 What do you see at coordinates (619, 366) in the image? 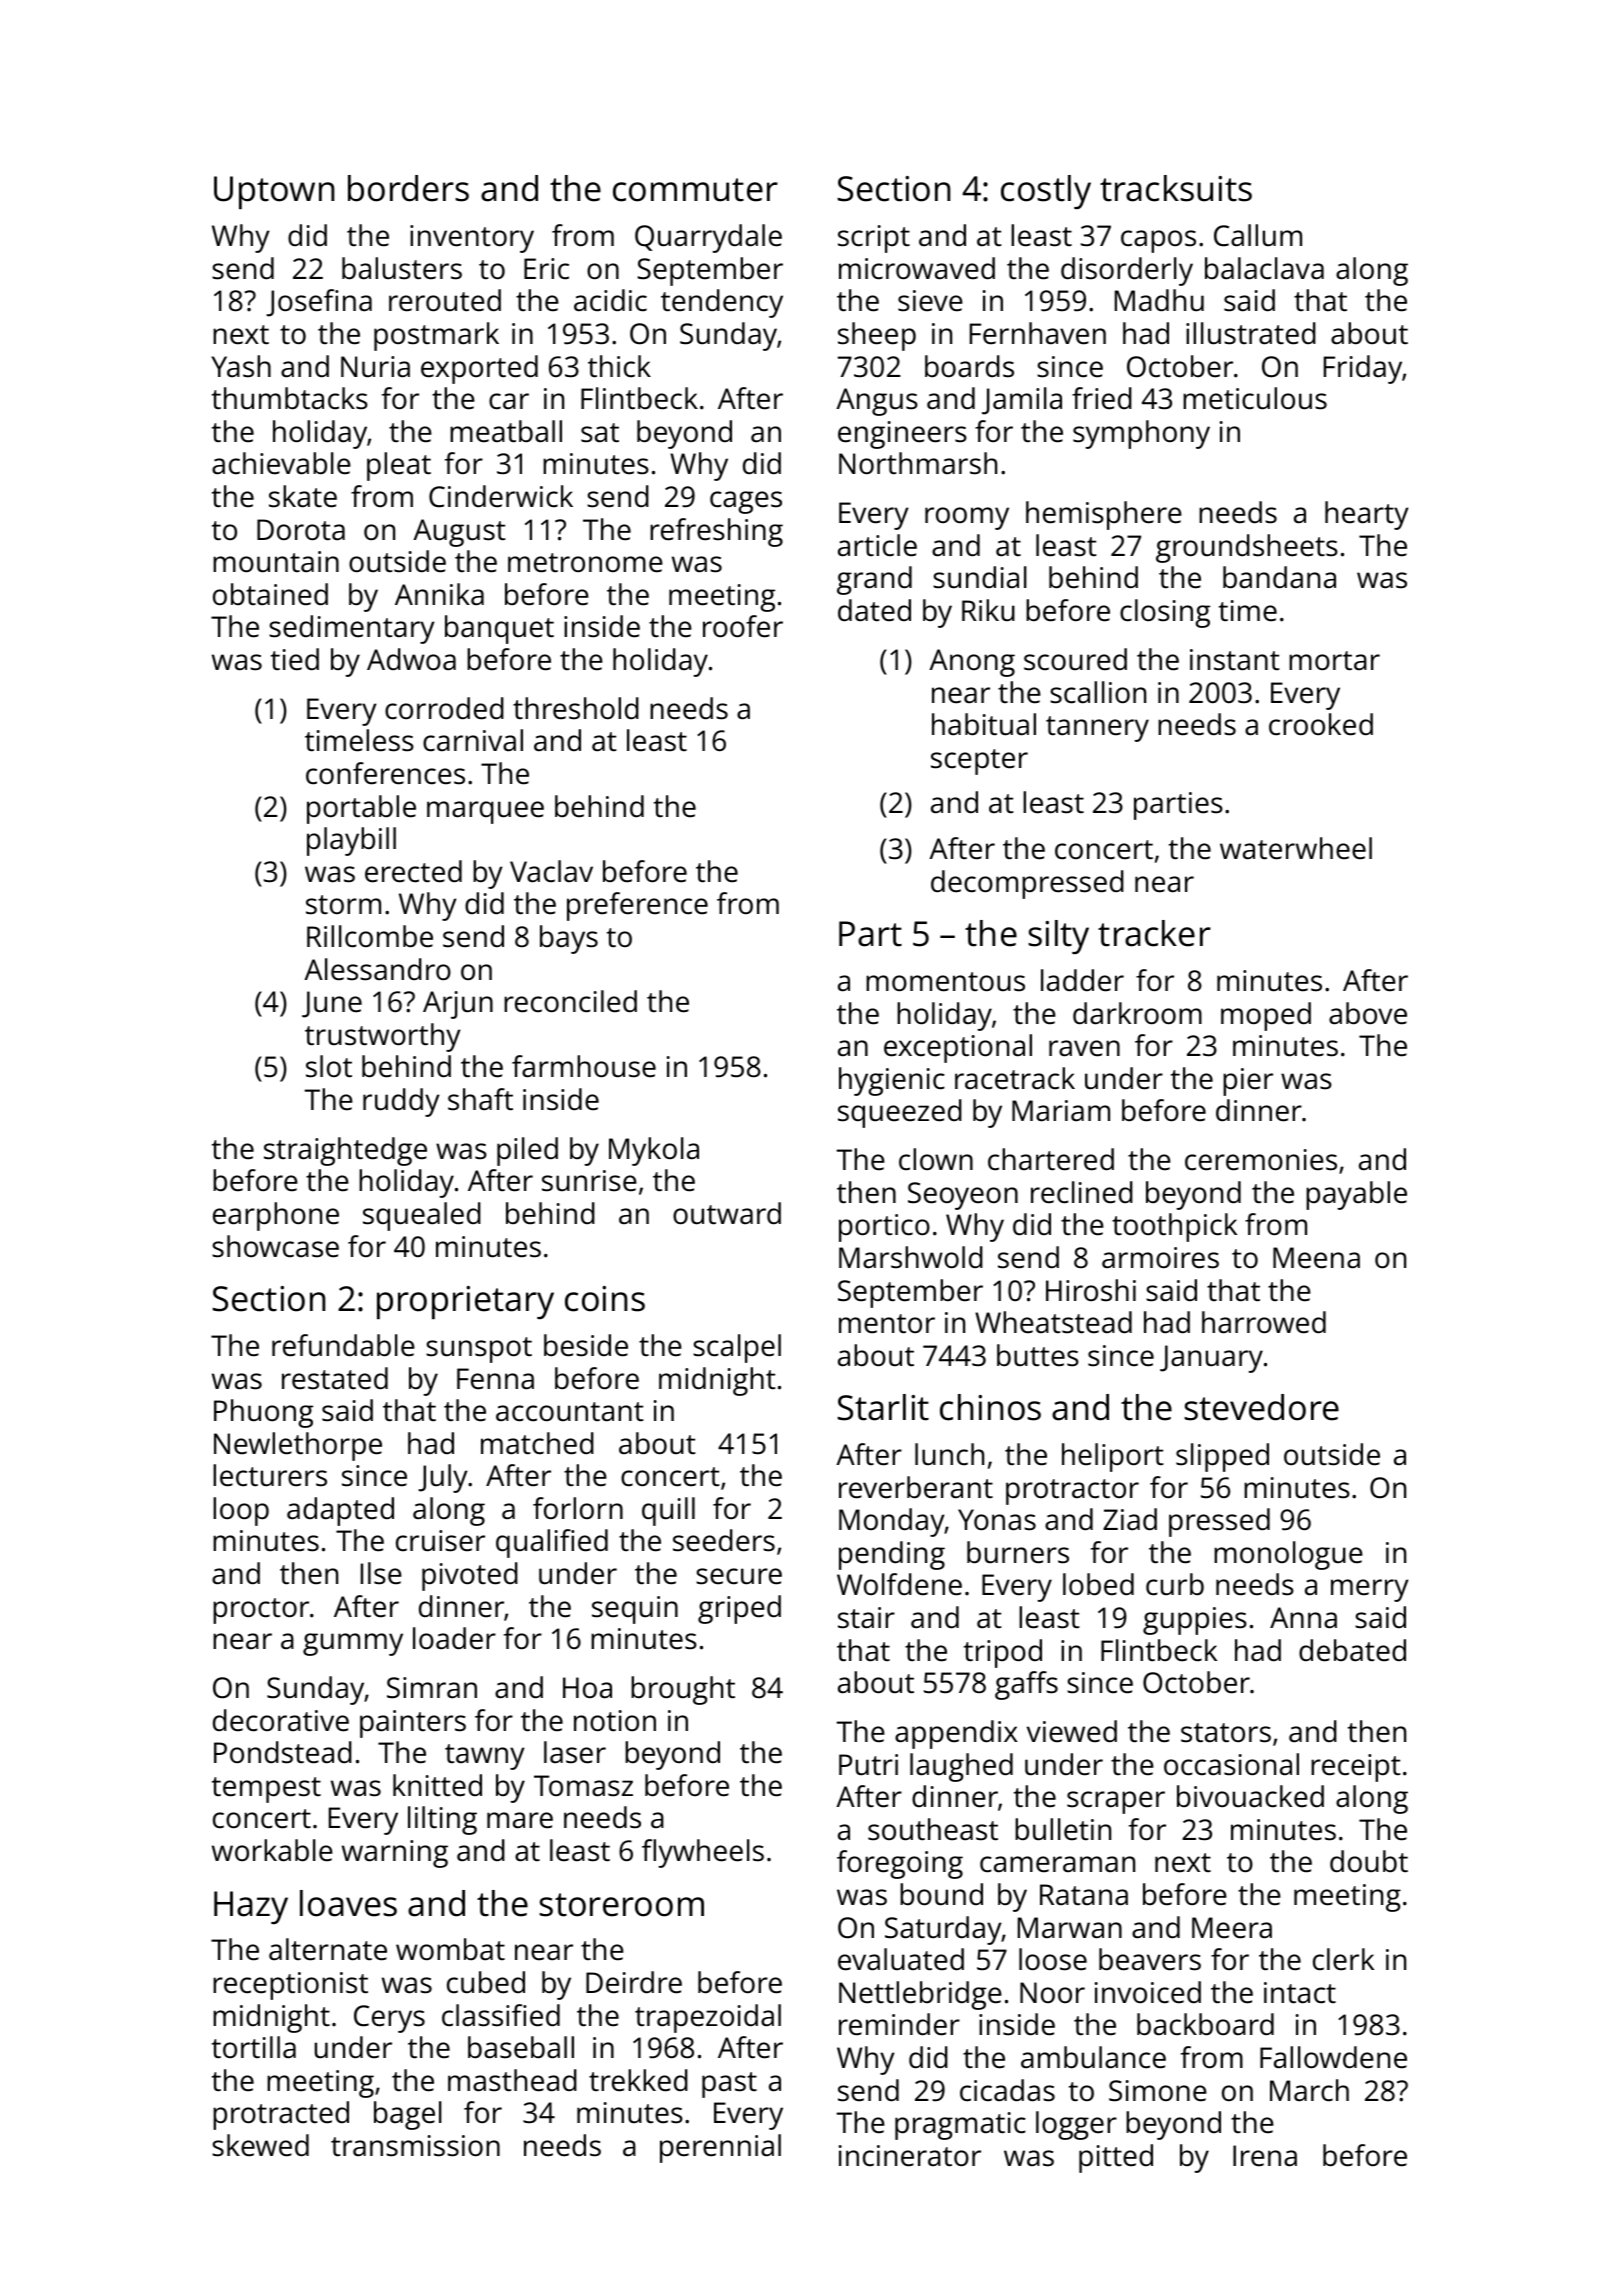
I see `thick` at bounding box center [619, 366].
